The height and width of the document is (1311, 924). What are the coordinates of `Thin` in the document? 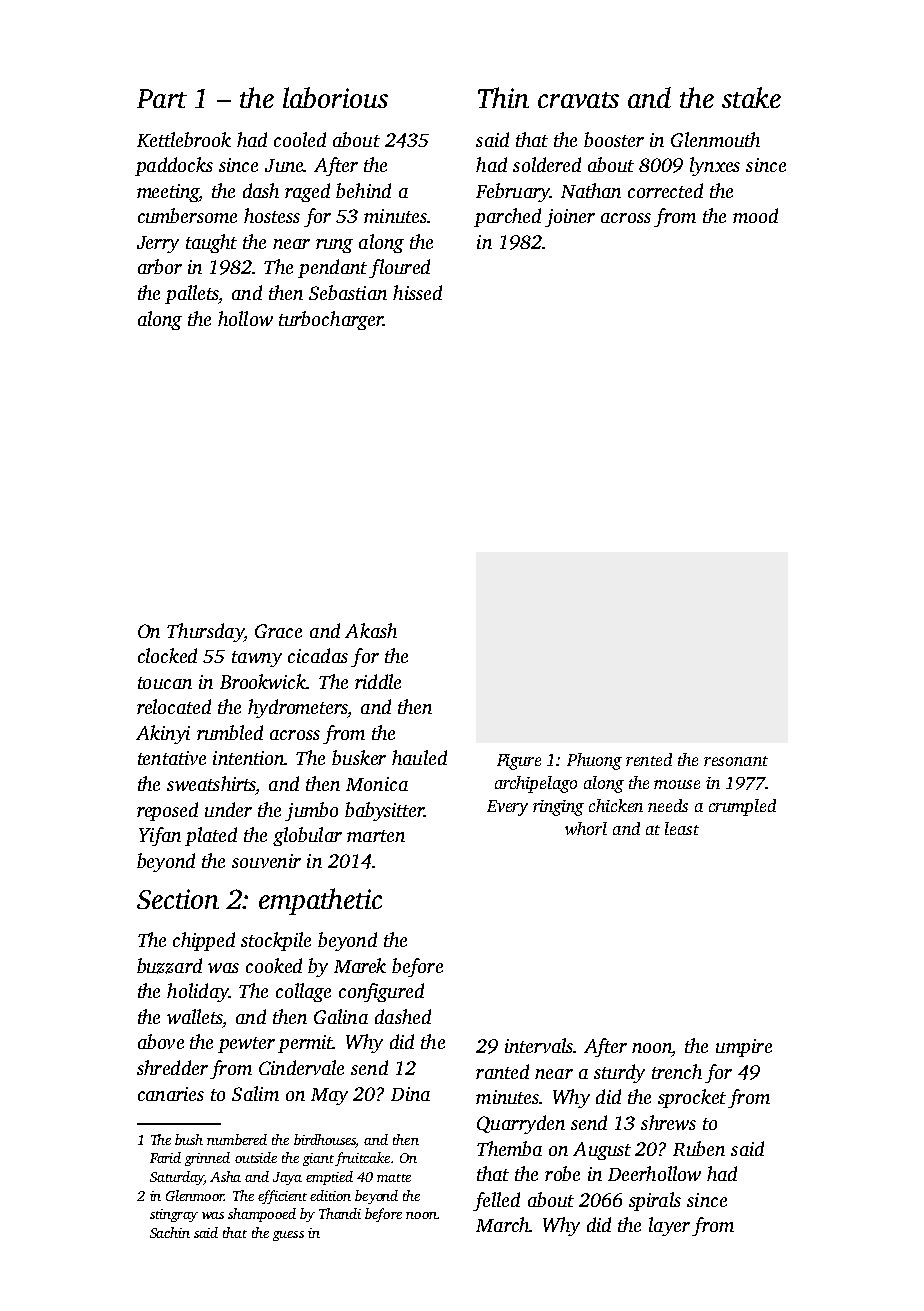 It's located at (503, 97).
